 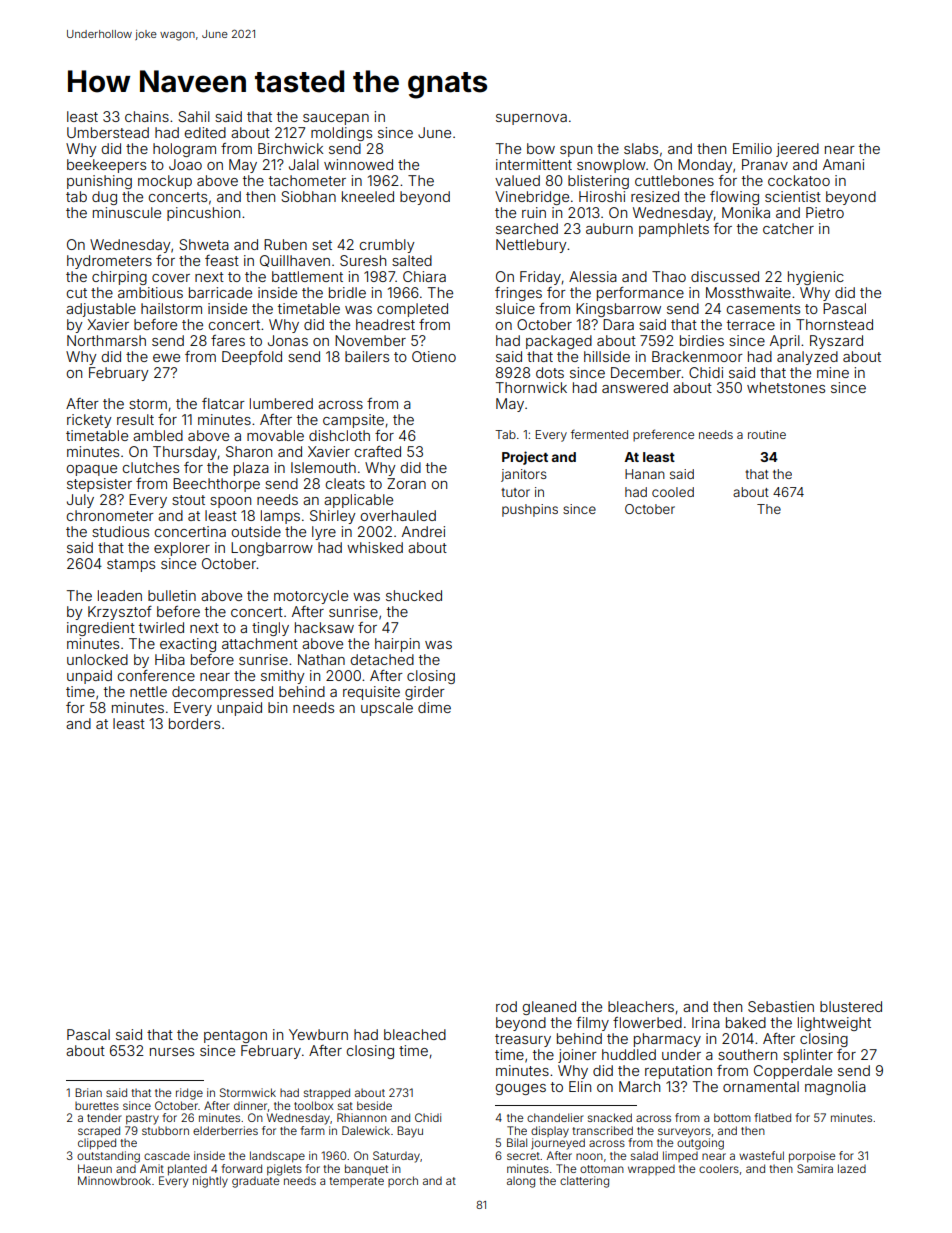 What do you see at coordinates (851, 1006) in the screenshot?
I see `blustered` at bounding box center [851, 1006].
